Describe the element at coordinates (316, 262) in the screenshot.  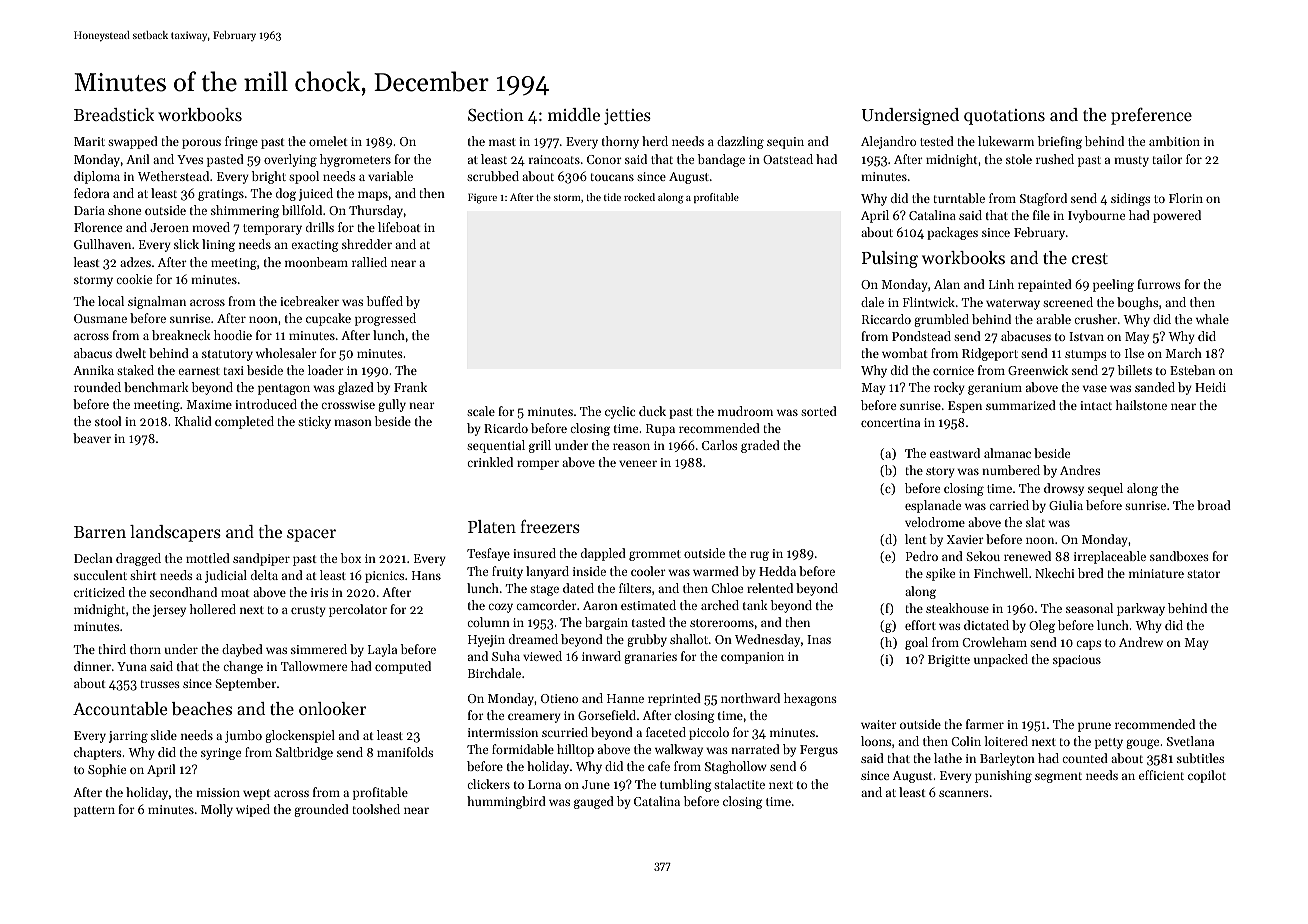
I see `moonbeam` at that location.
